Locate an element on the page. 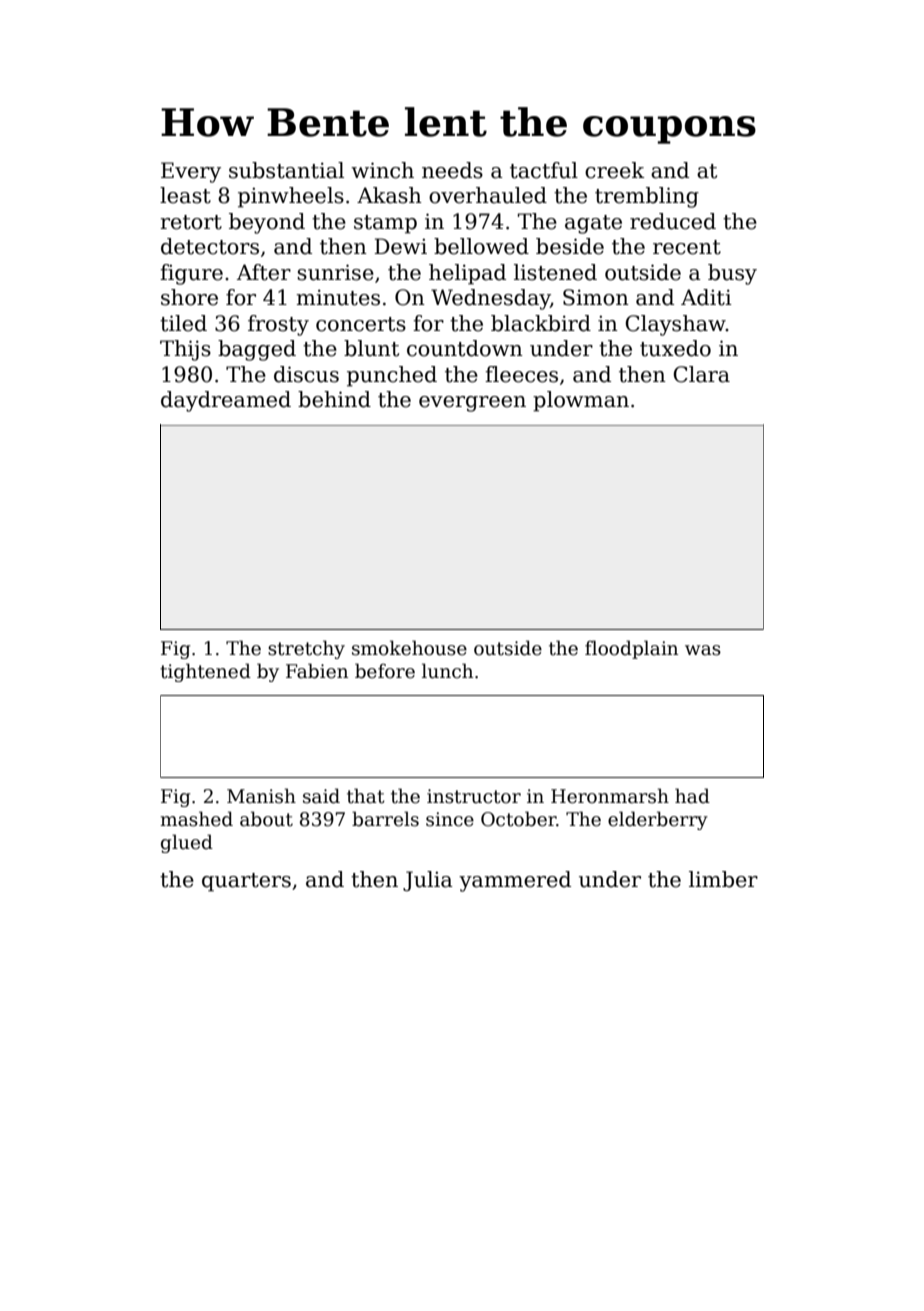  tightened is located at coordinates (205, 672).
